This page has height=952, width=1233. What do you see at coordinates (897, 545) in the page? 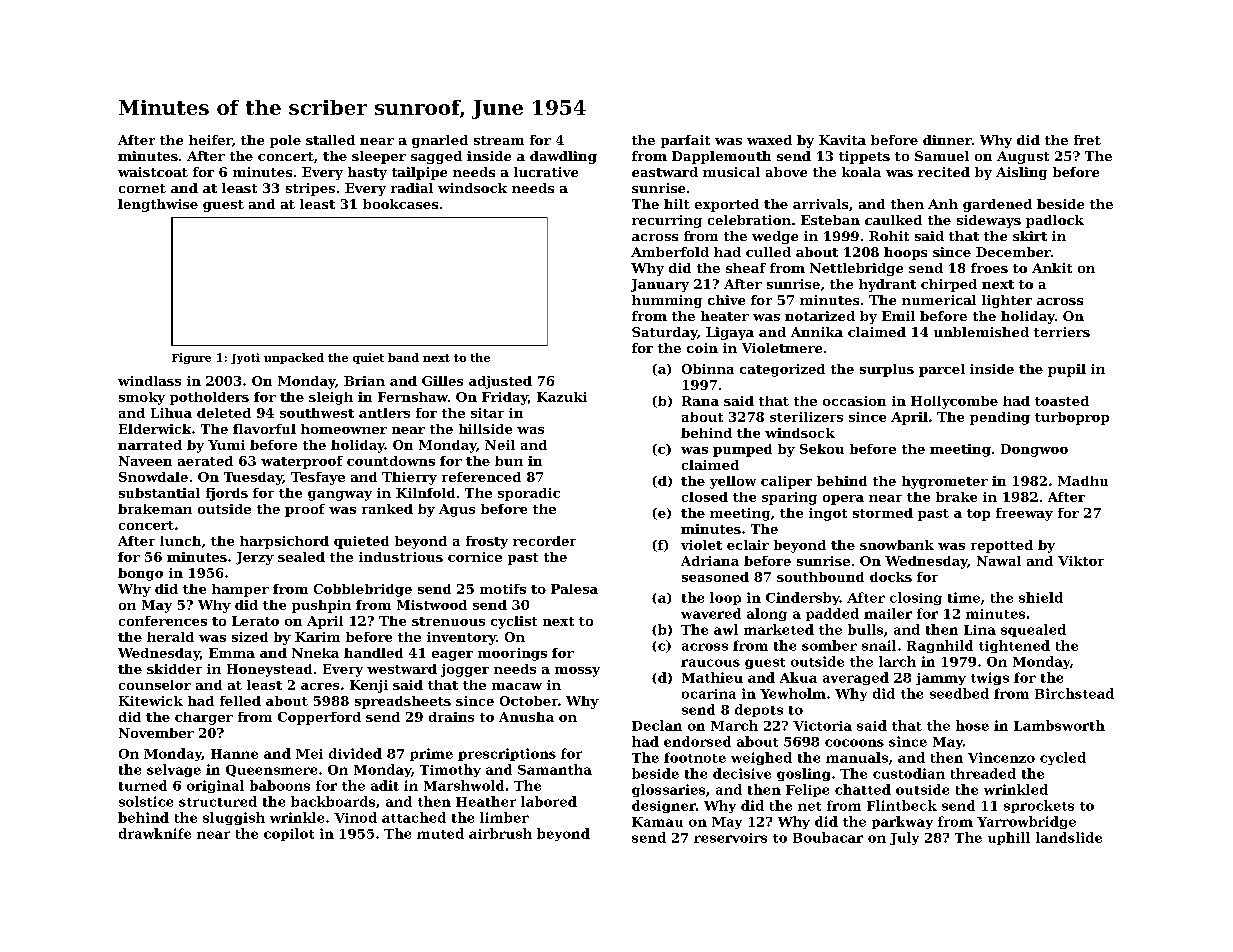
I see `snowbank` at bounding box center [897, 545].
